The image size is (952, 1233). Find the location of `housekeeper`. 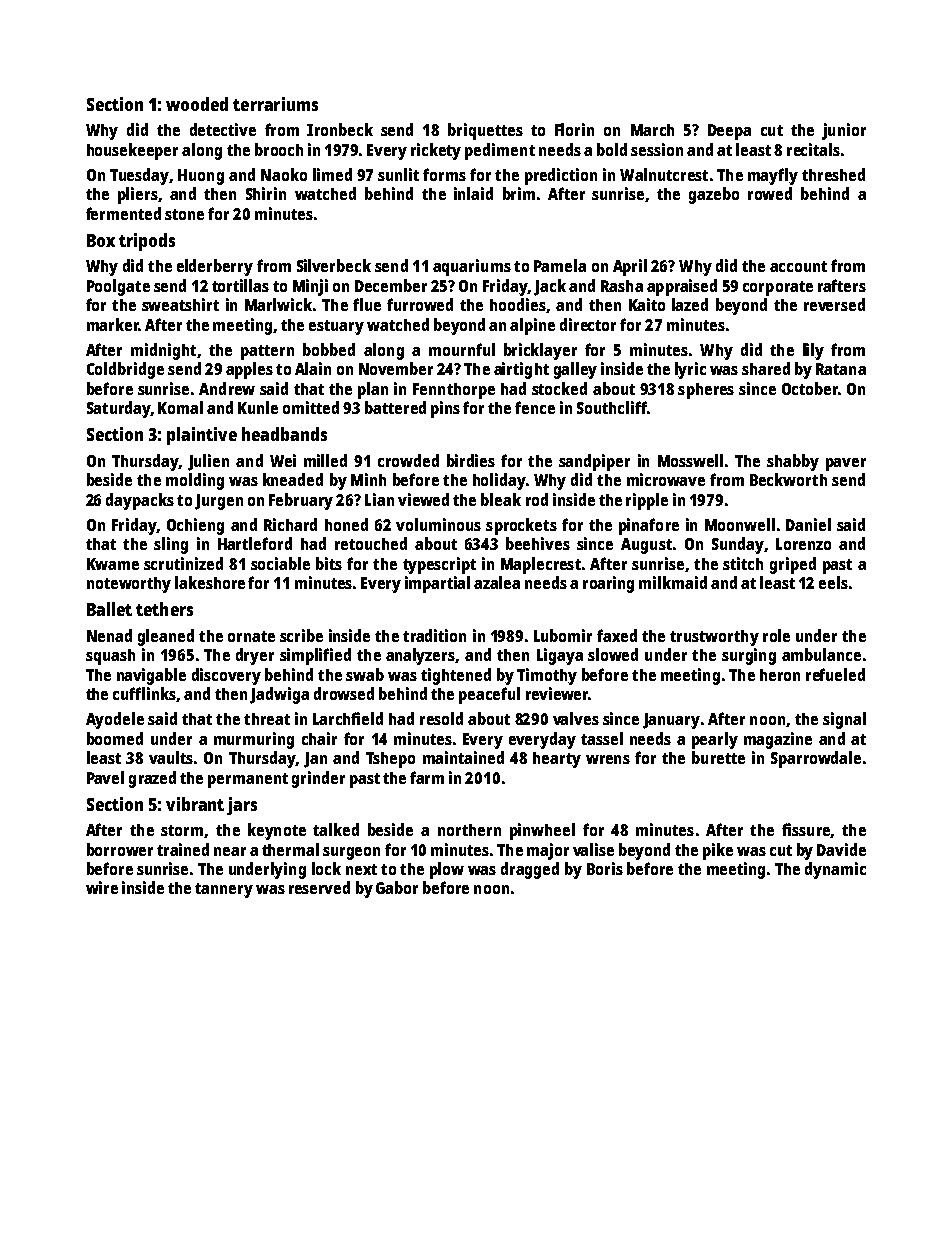

housekeeper is located at coordinates (132, 151).
